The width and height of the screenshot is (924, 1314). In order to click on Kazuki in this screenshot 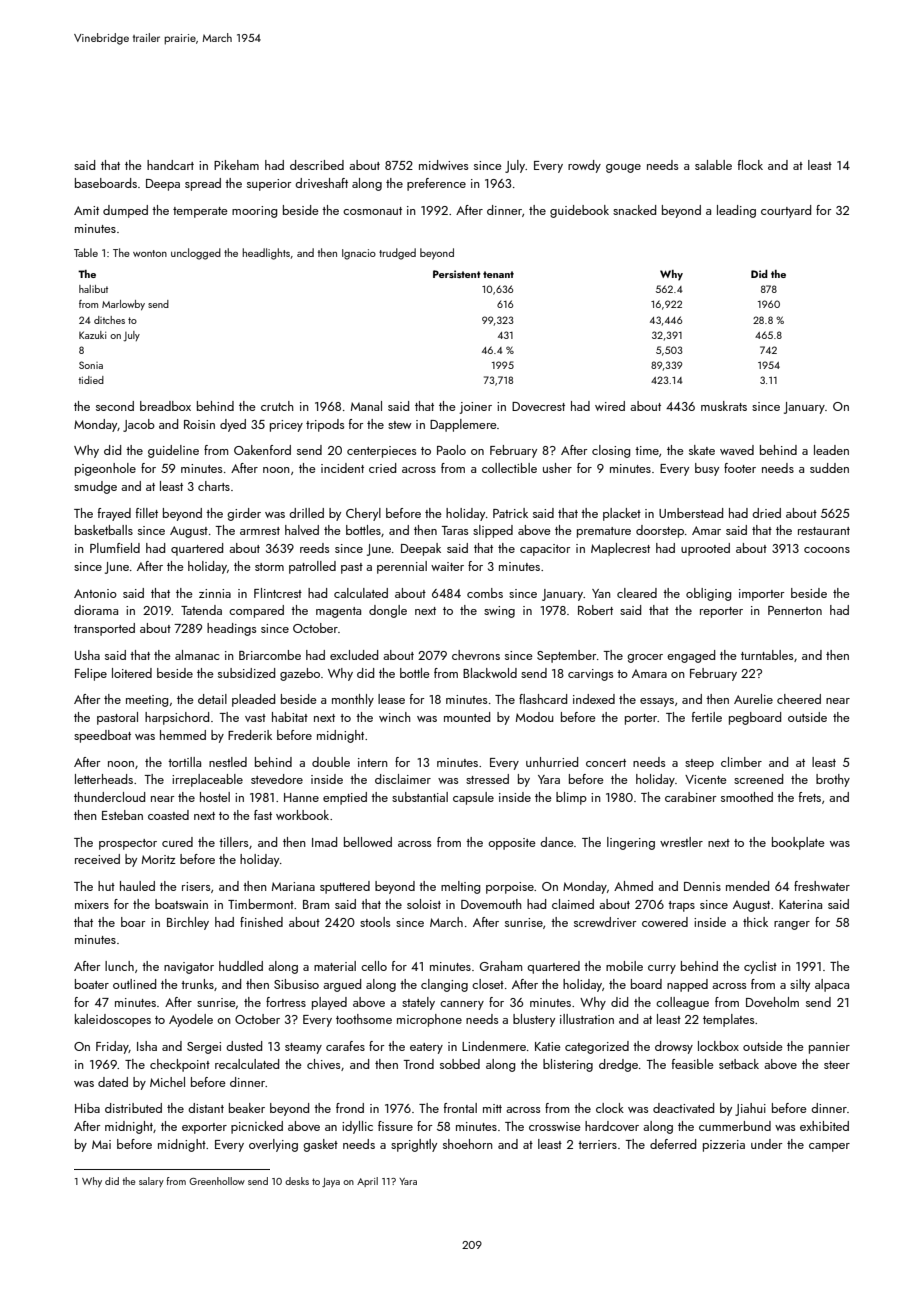, I will do `click(92, 335)`.
